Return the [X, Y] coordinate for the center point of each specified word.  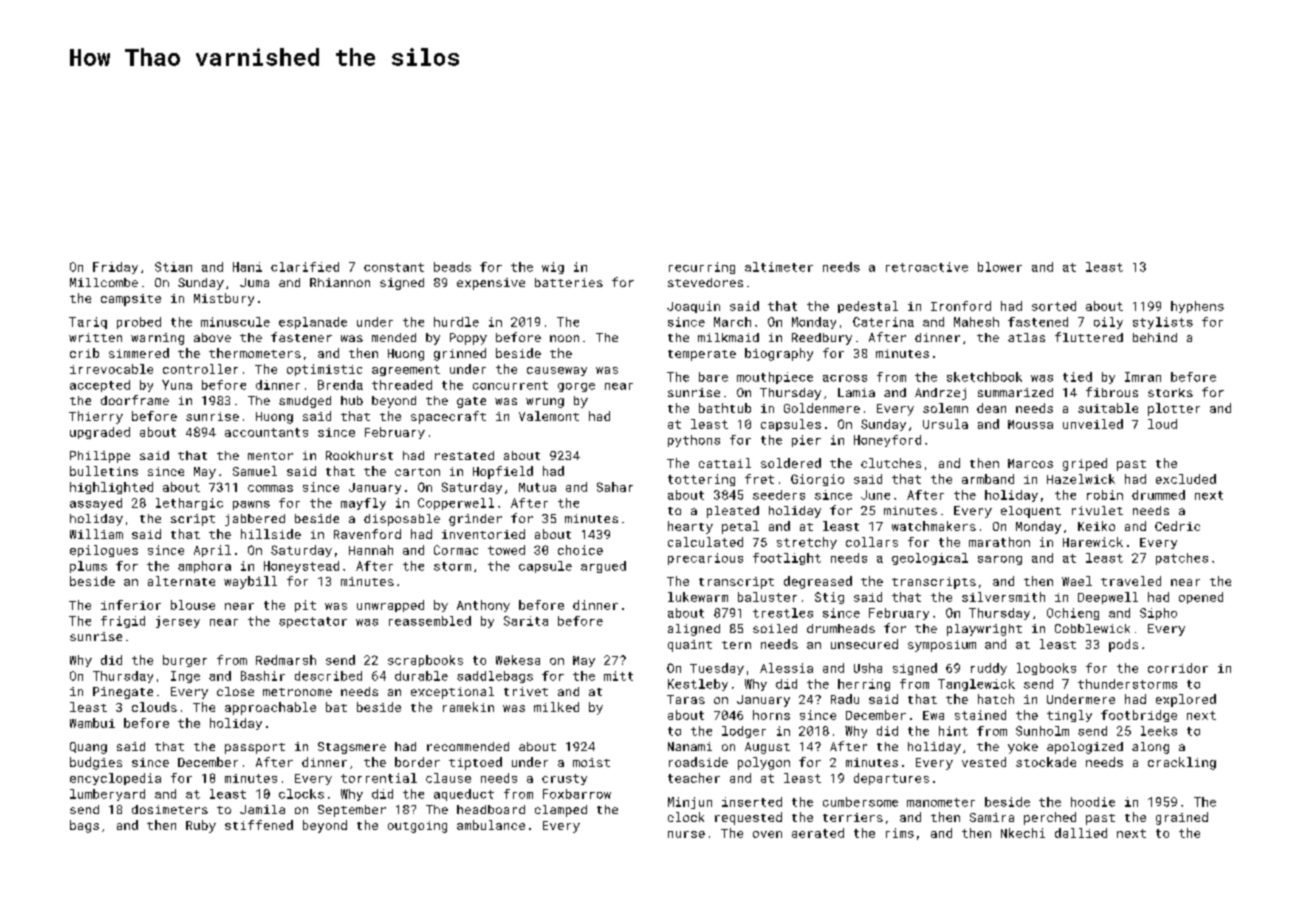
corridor [1178, 668]
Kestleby [698, 685]
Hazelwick [1081, 479]
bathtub [725, 408]
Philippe [100, 457]
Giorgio [817, 480]
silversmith [1003, 597]
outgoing [417, 827]
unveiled [1093, 424]
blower [1000, 267]
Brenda [340, 385]
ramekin [468, 707]
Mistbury [224, 299]
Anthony [483, 606]
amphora [204, 567]
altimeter [779, 267]
